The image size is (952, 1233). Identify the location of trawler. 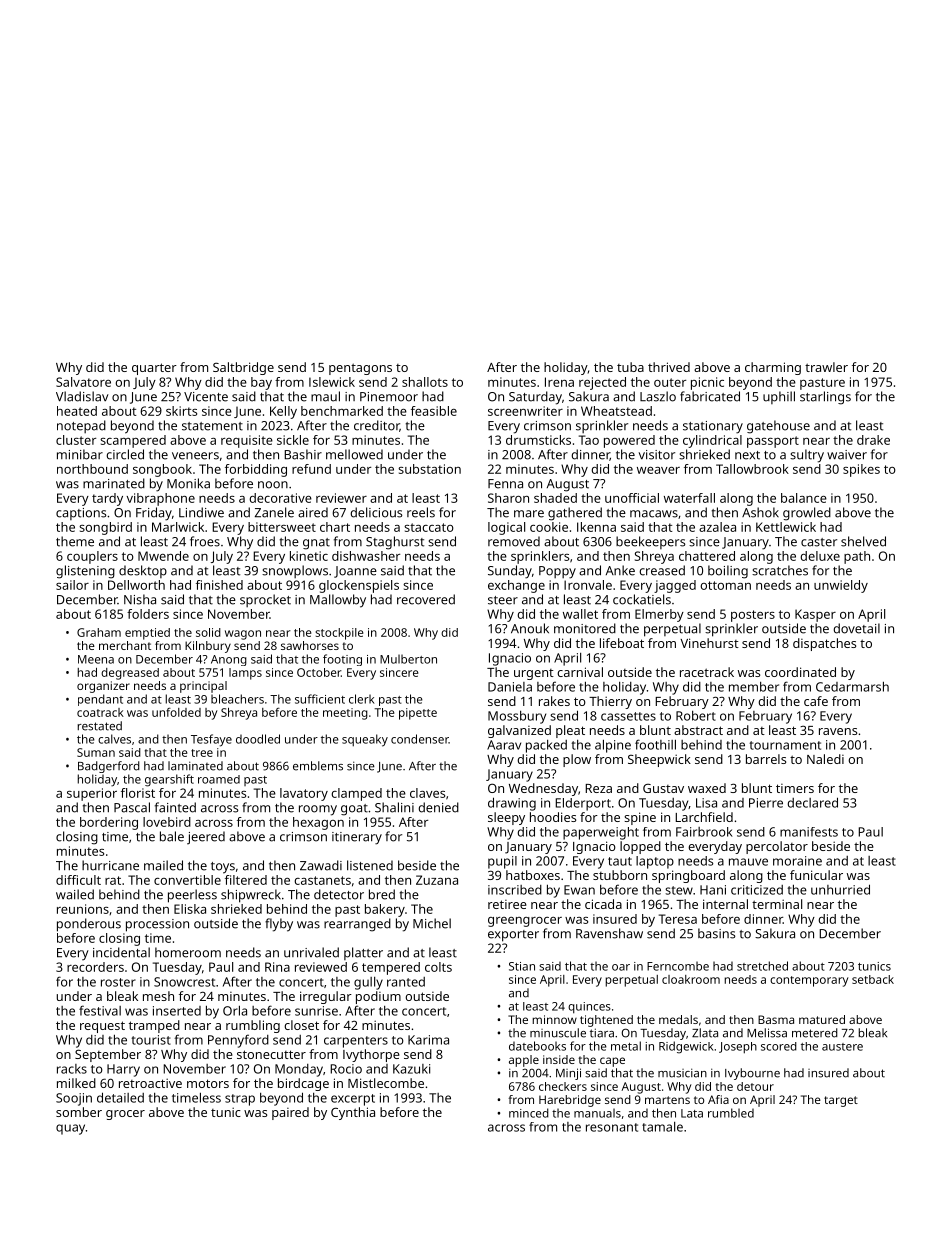
(826, 367).
